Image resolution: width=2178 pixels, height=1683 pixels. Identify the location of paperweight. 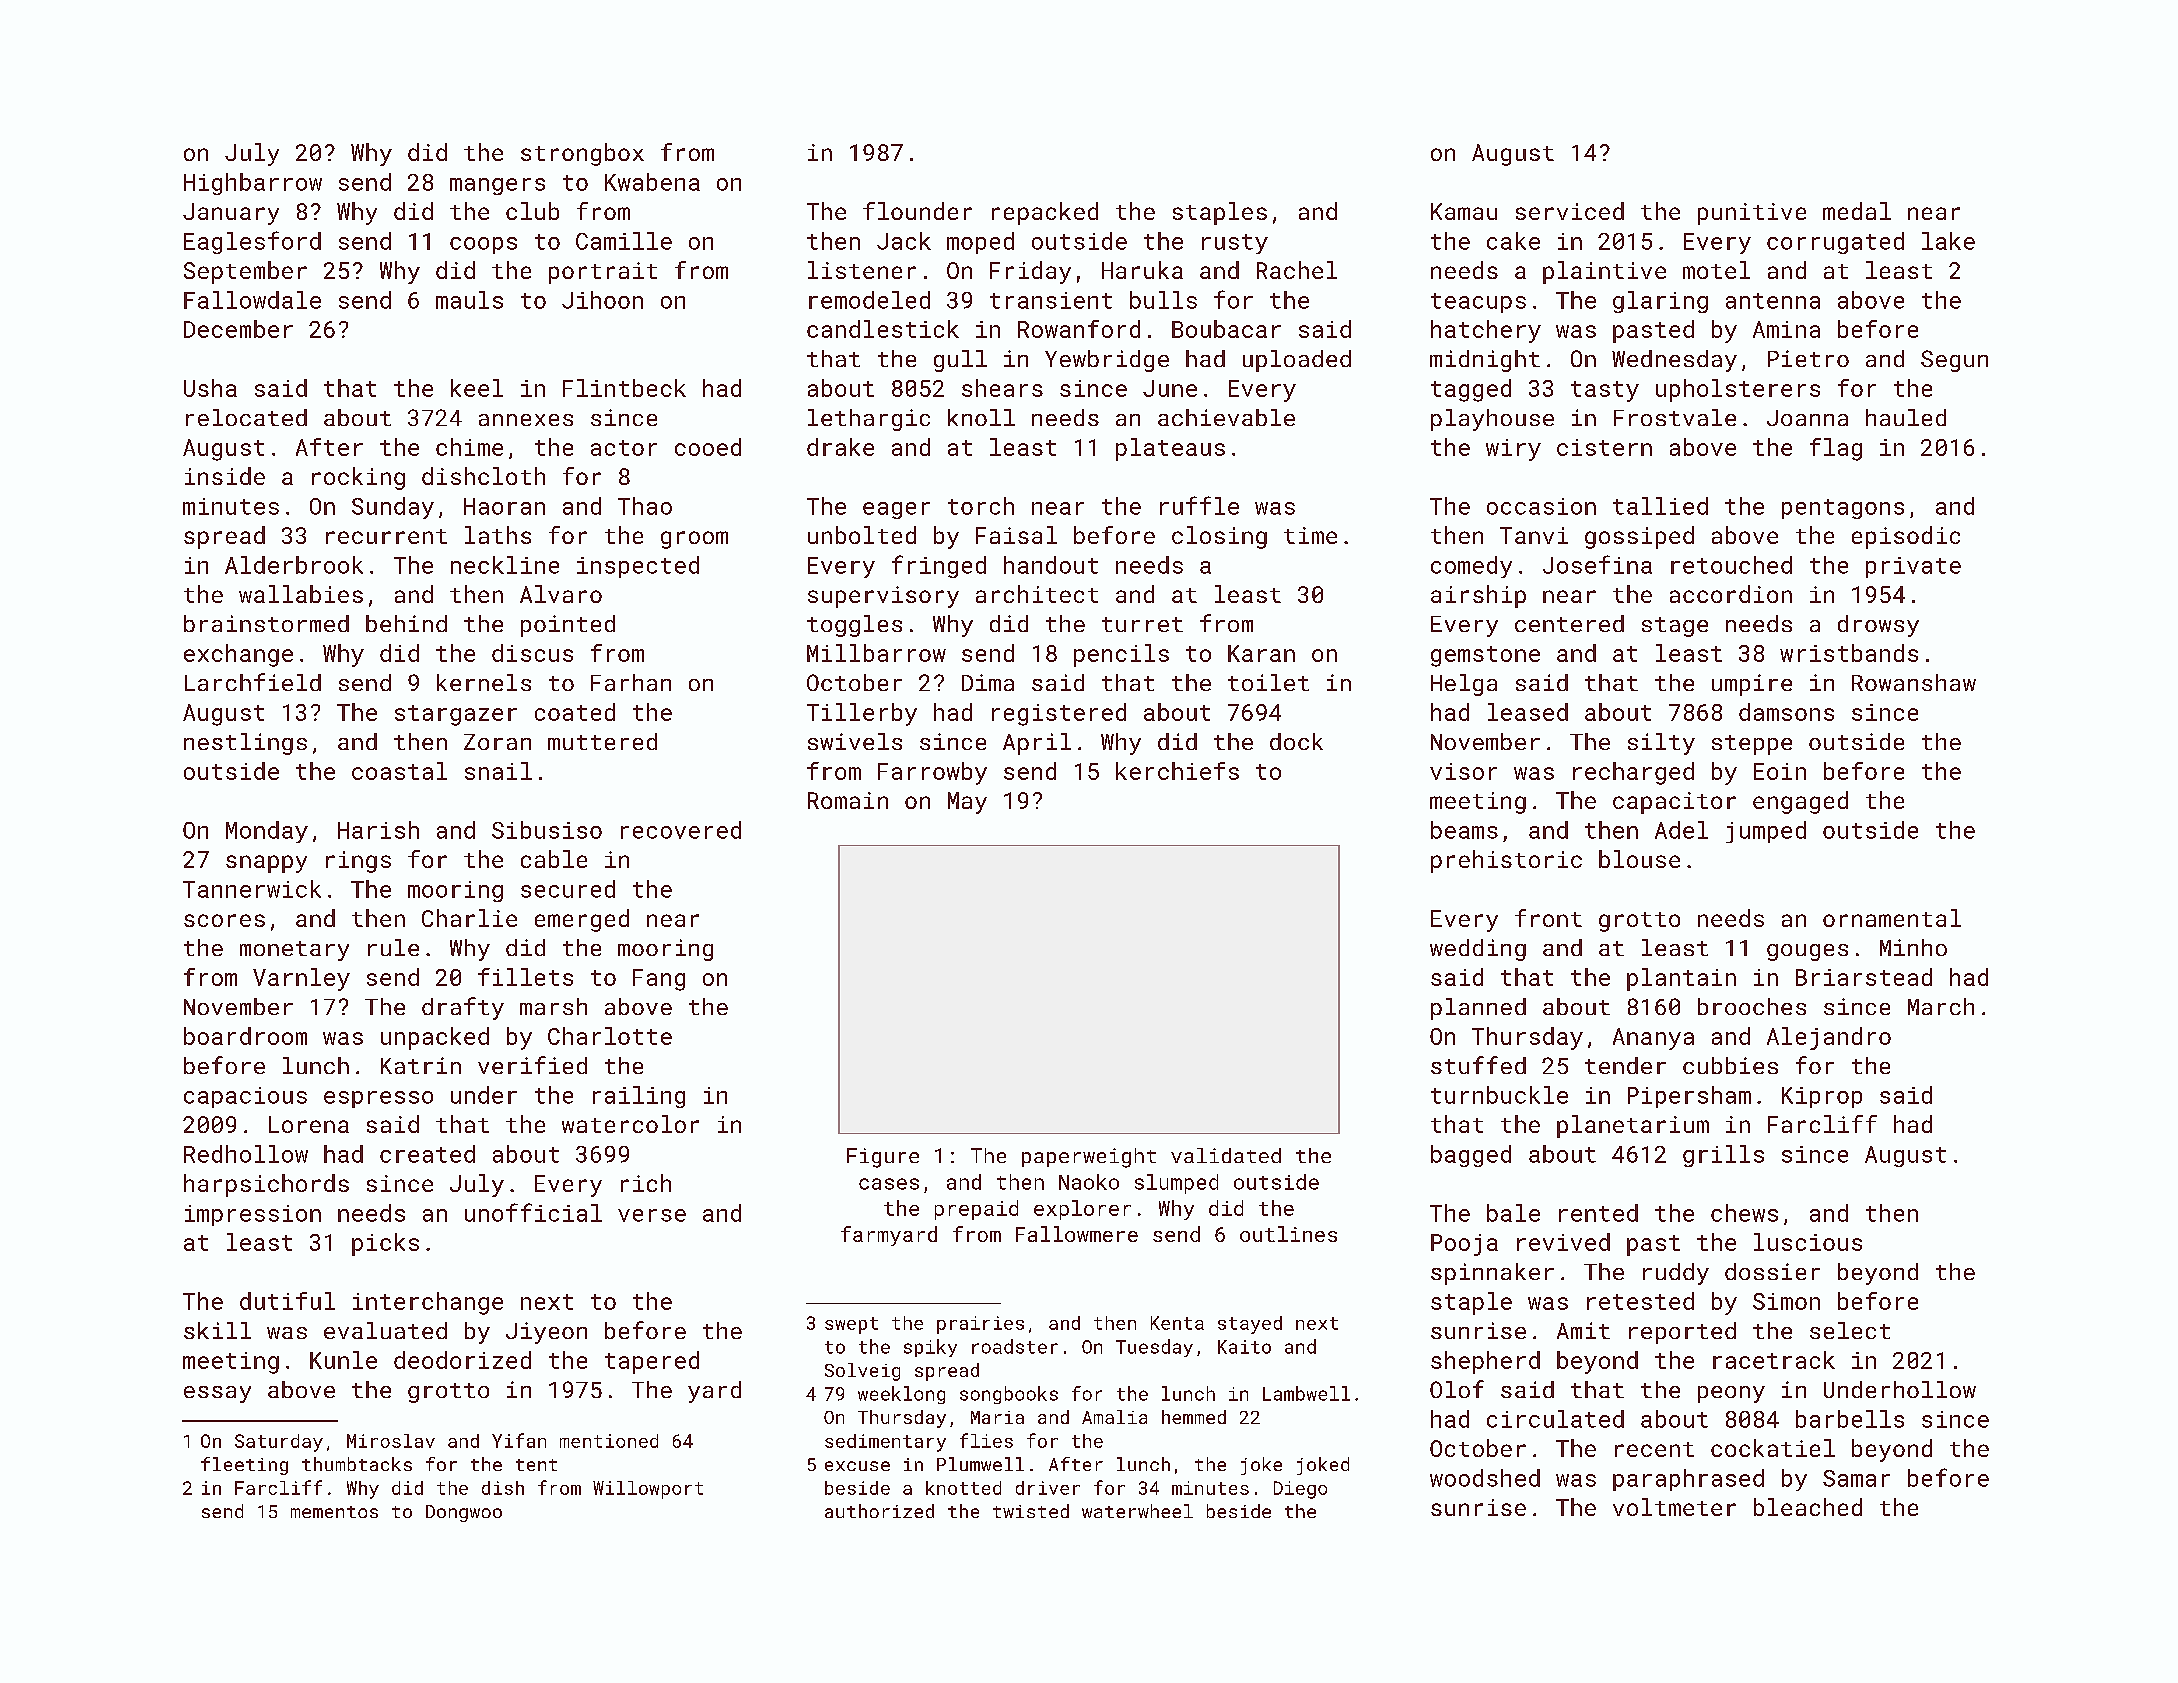
(1089, 1158).
